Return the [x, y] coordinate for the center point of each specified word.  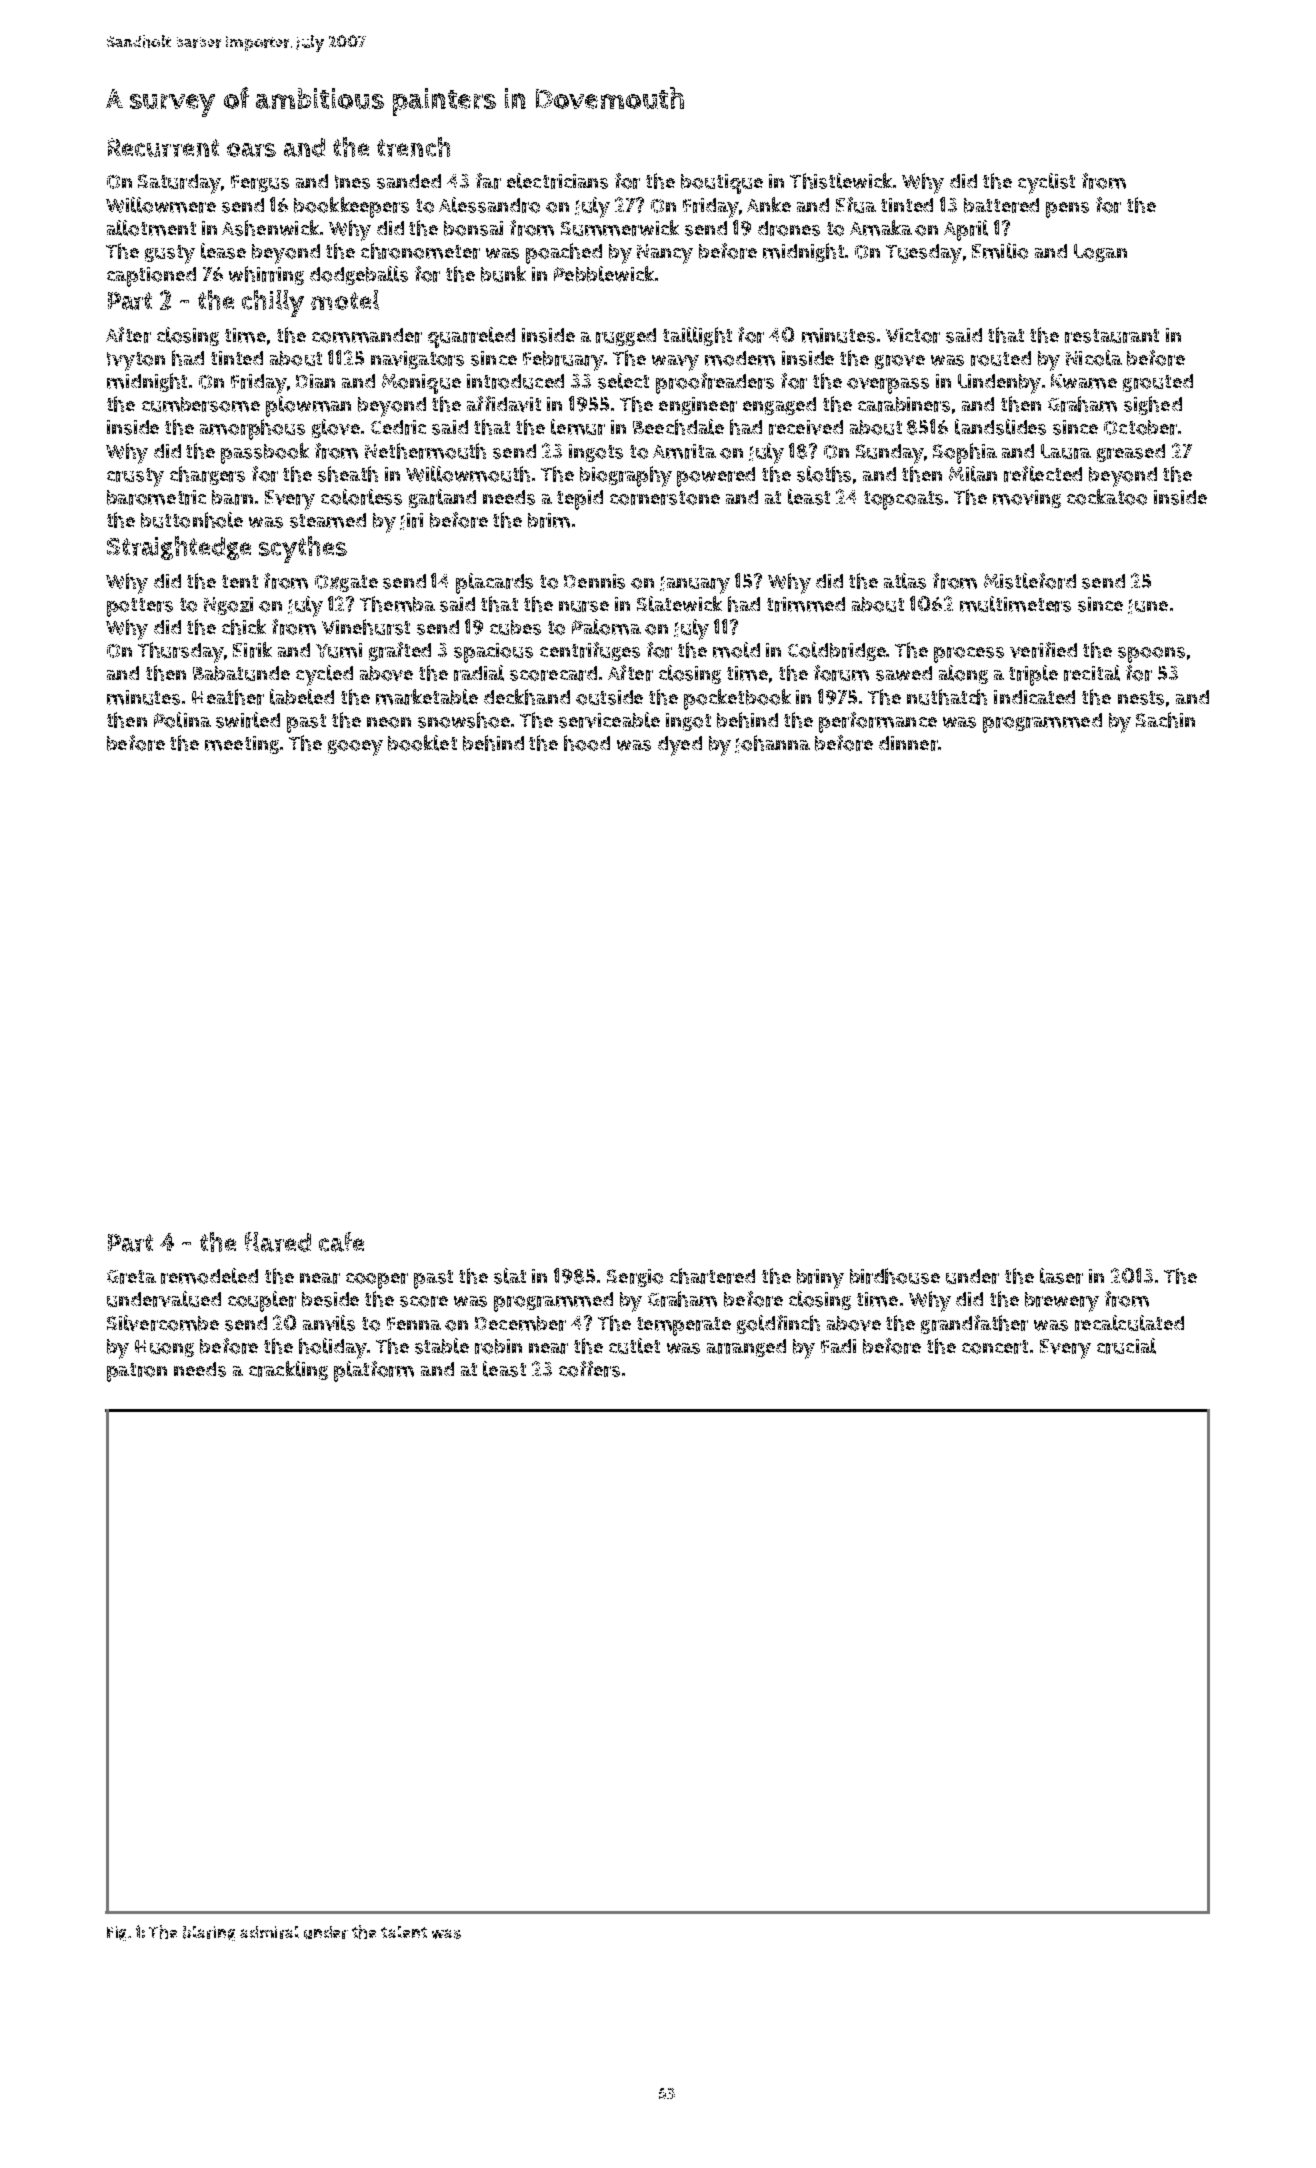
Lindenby [999, 384]
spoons [1151, 655]
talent [404, 1932]
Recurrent [163, 147]
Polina [182, 720]
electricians [557, 181]
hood [587, 743]
